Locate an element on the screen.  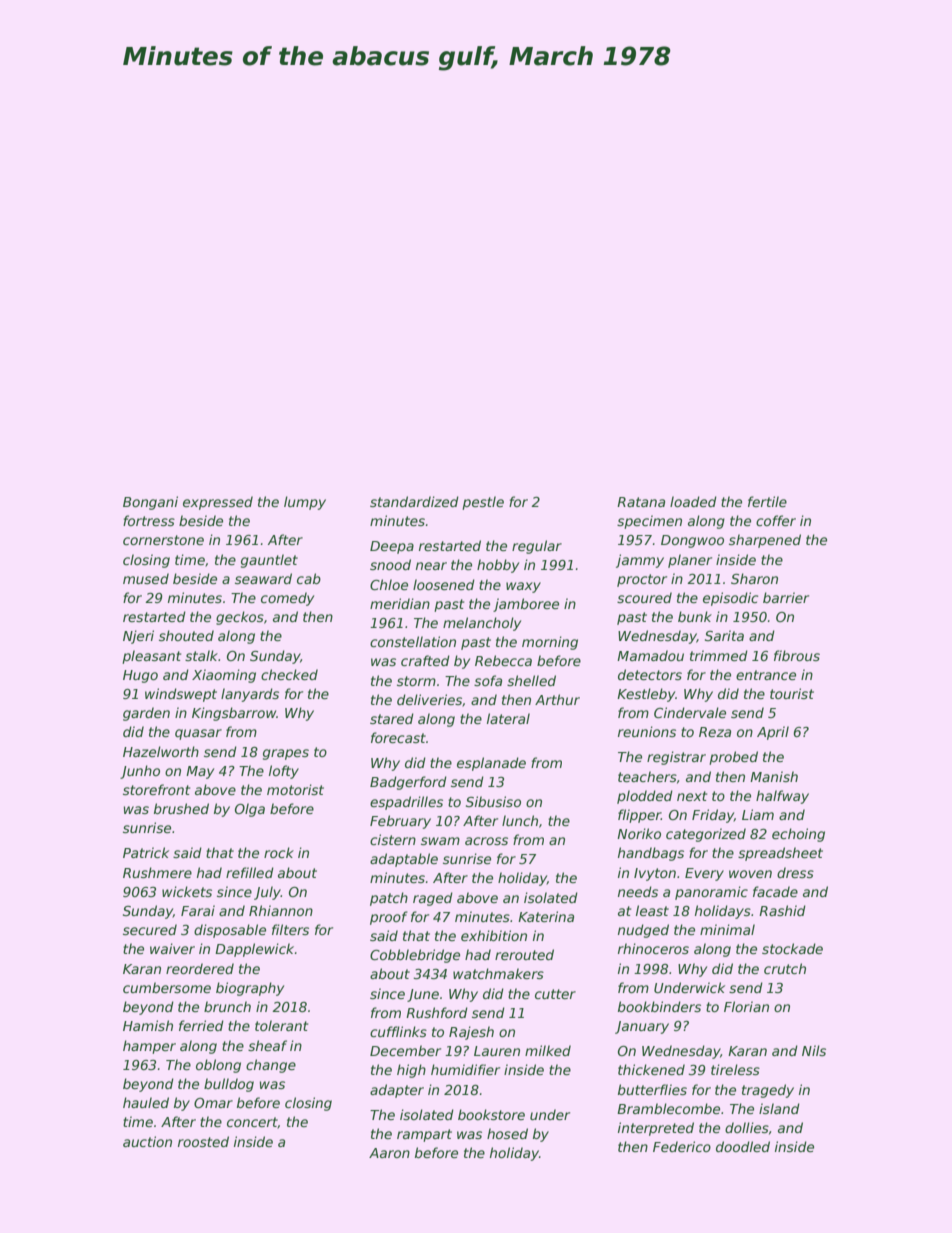
gauntlet is located at coordinates (269, 561).
